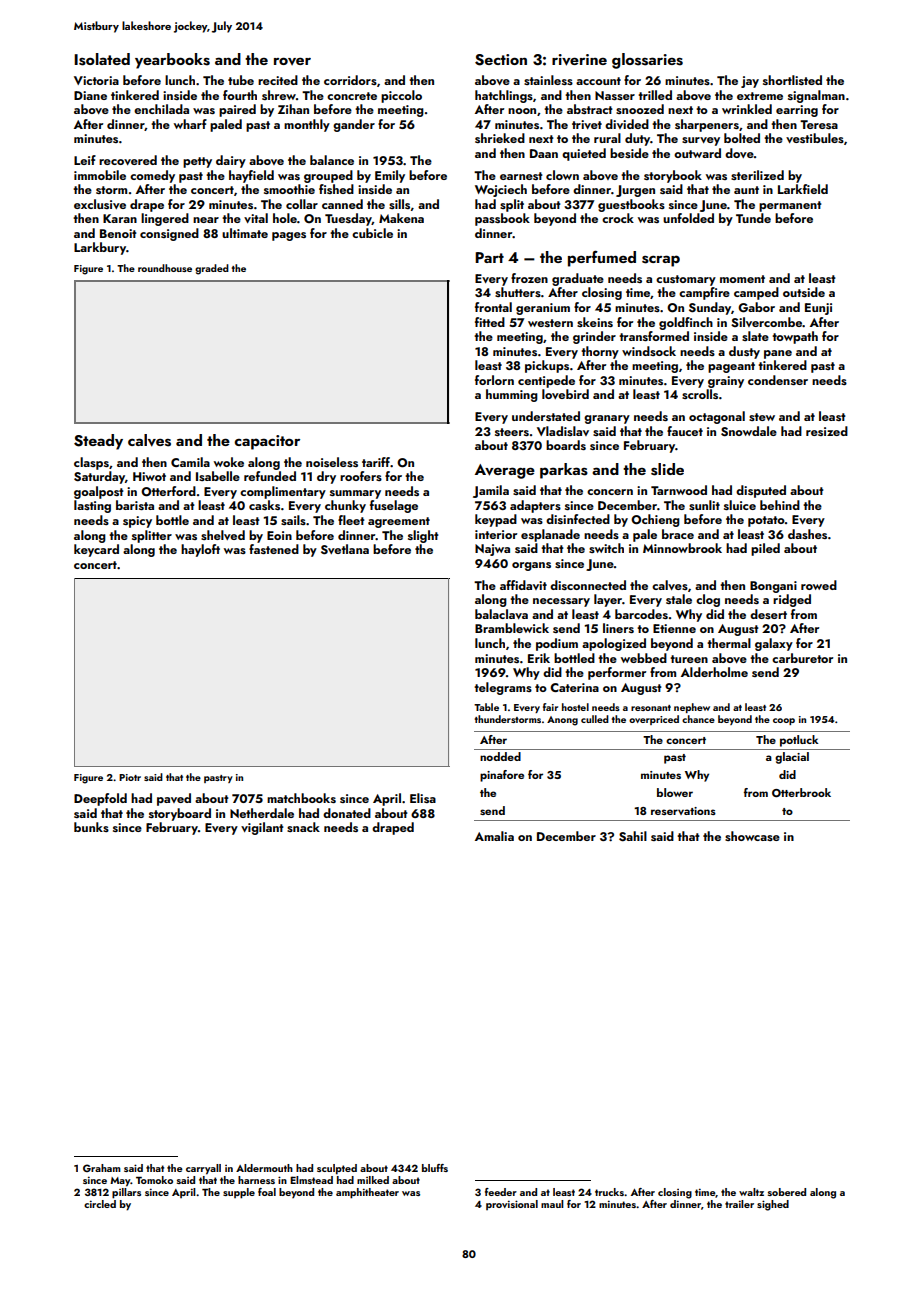  What do you see at coordinates (618, 218) in the image?
I see `crock` at bounding box center [618, 218].
